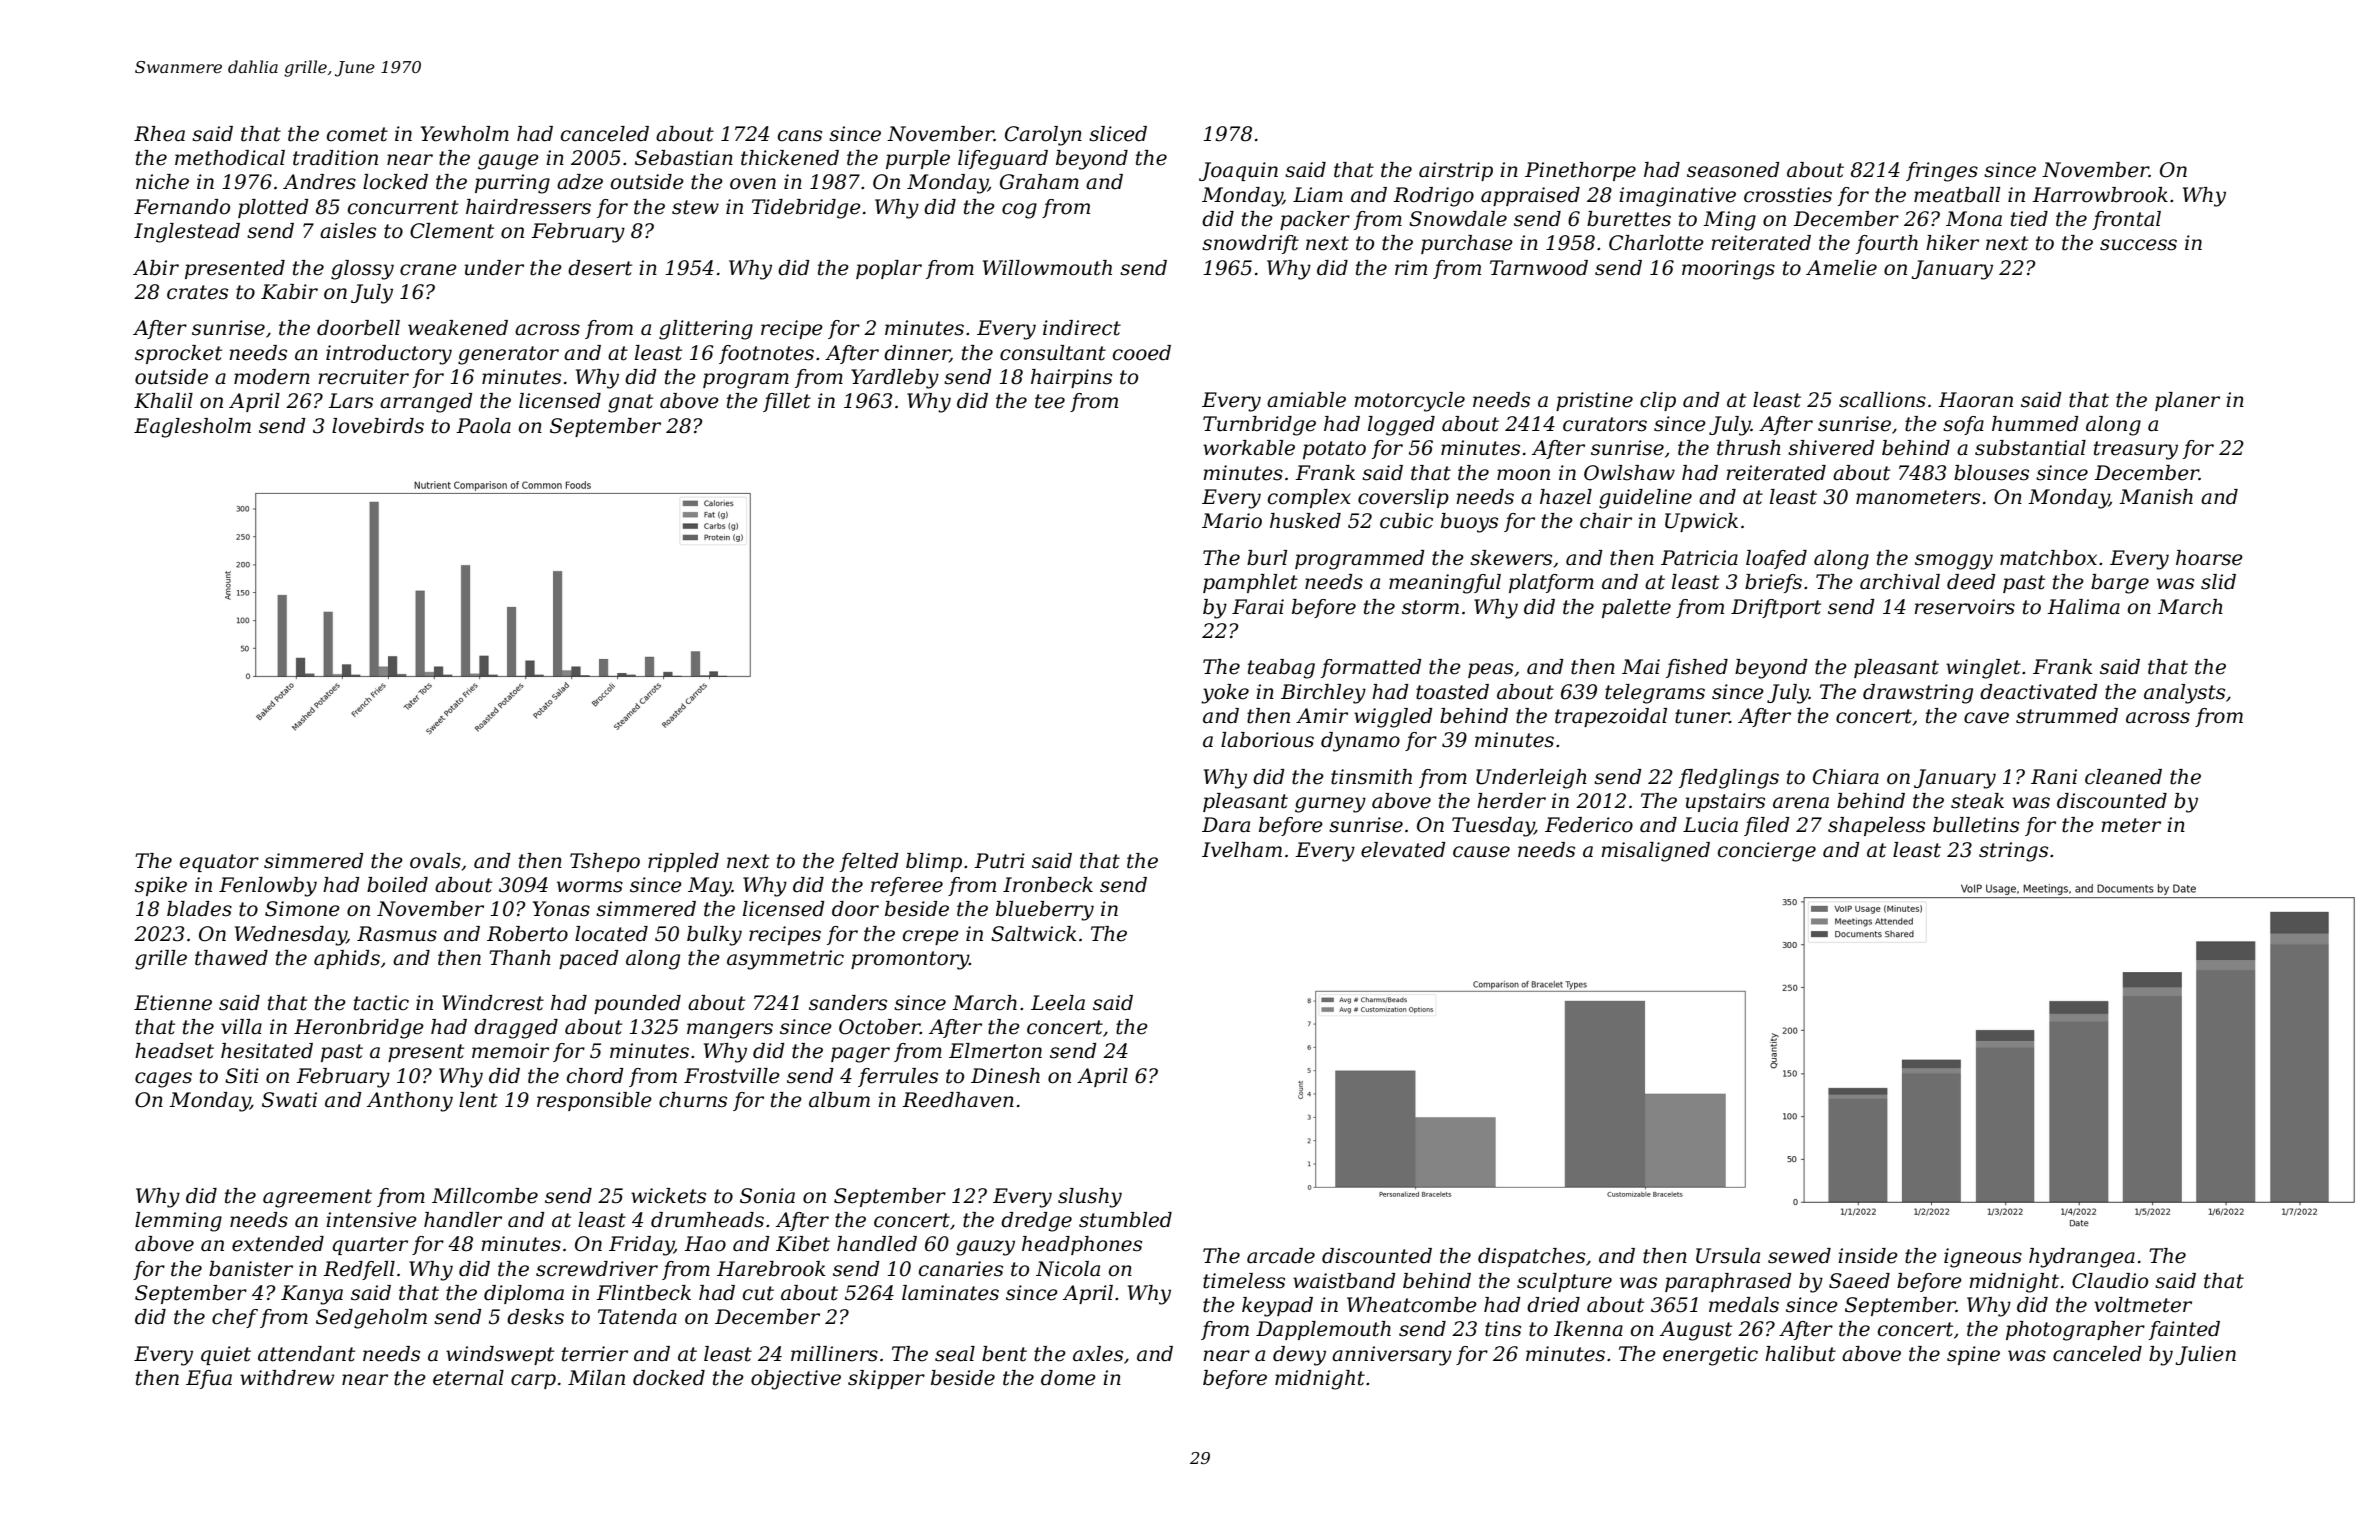 The width and height of the page is (2380, 1540). I want to click on Putri, so click(999, 861).
